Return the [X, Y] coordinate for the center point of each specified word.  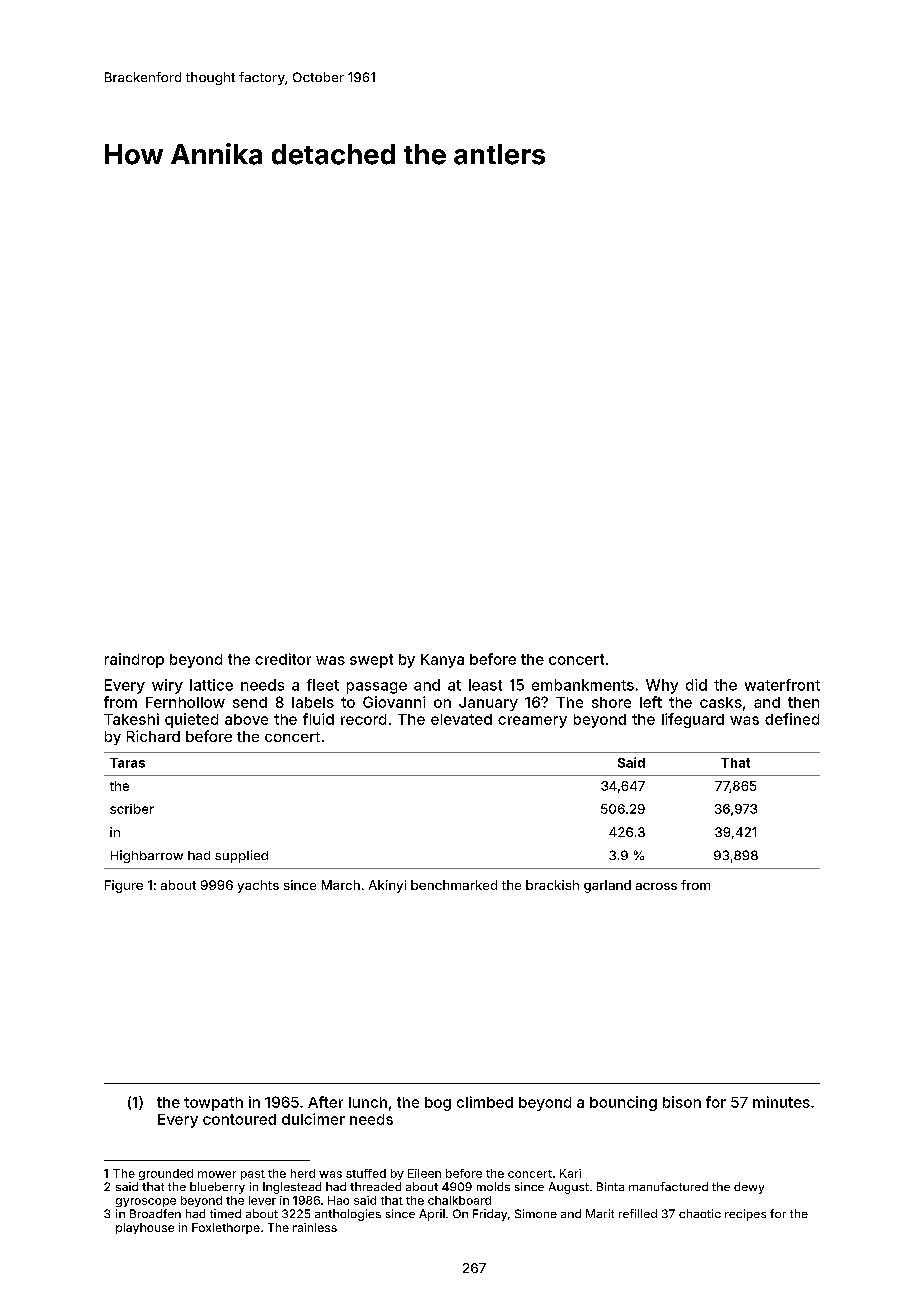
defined [792, 719]
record [363, 719]
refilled [638, 1213]
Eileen [424, 1173]
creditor [283, 659]
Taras [127, 763]
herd [303, 1173]
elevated [461, 719]
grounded [166, 1174]
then [803, 702]
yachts [258, 886]
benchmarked [454, 885]
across [656, 886]
